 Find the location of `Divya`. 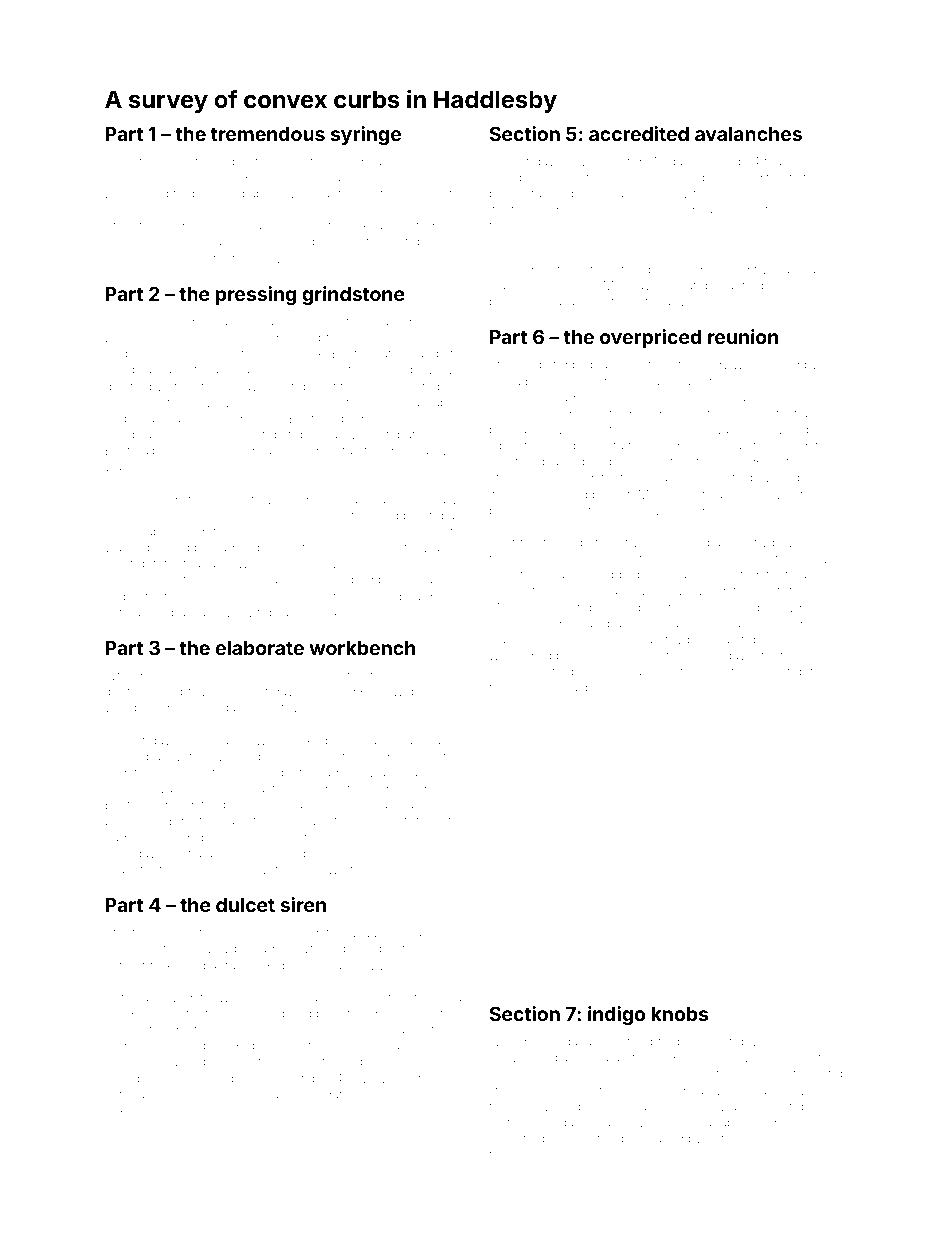

Divya is located at coordinates (369, 933).
